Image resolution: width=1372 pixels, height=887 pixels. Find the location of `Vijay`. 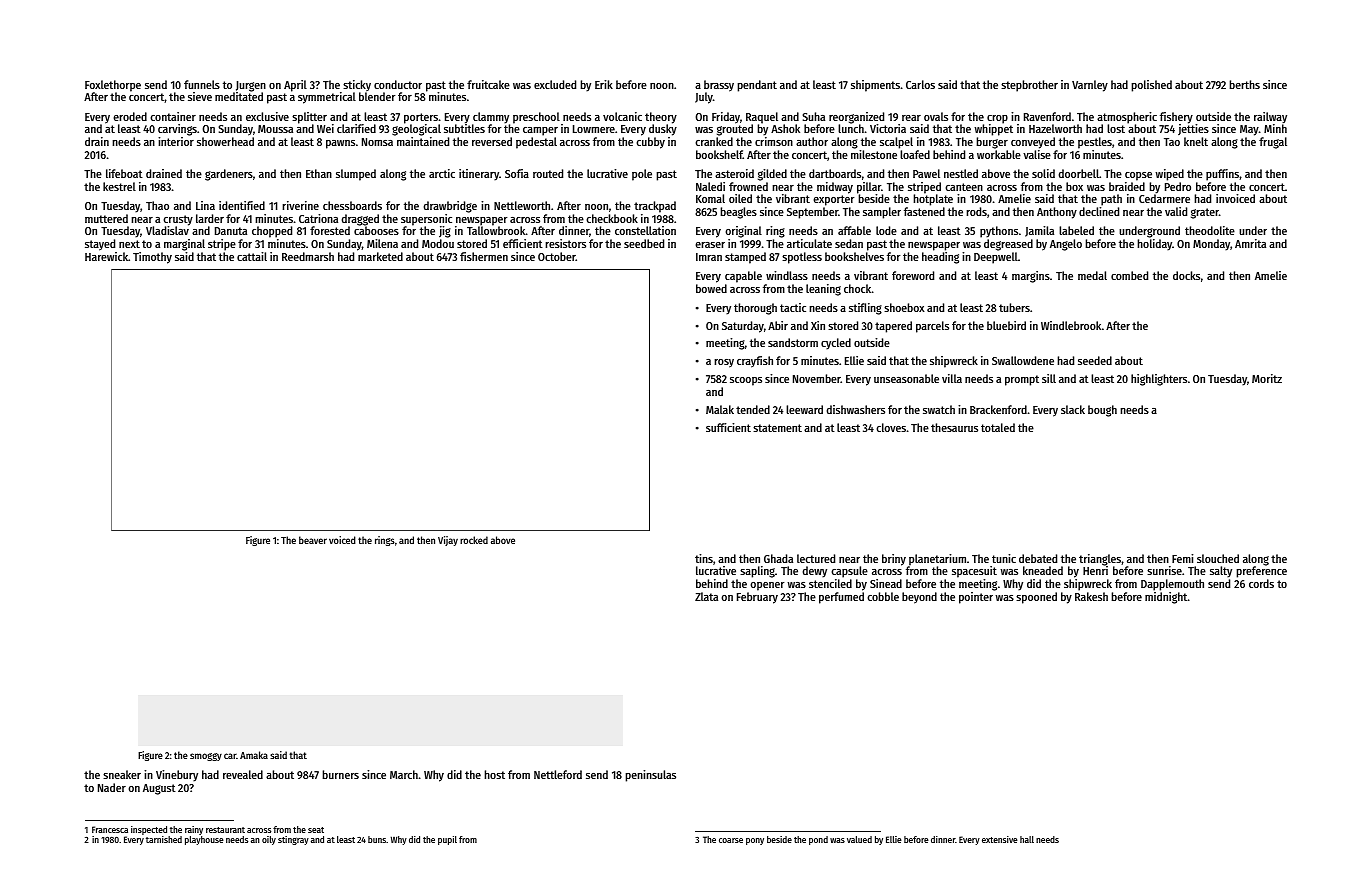

Vijay is located at coordinates (448, 541).
